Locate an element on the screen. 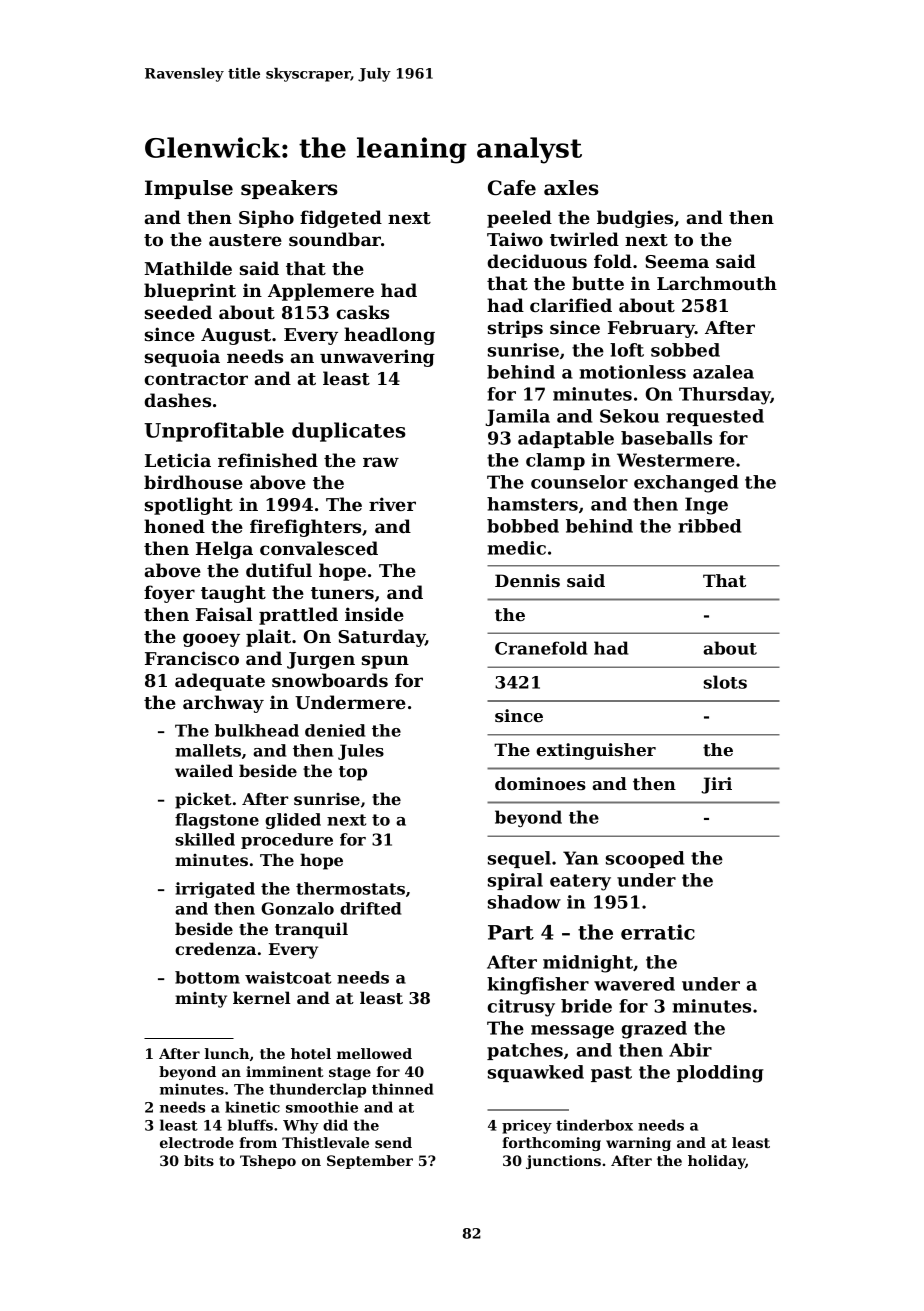  extinguisher is located at coordinates (596, 751).
